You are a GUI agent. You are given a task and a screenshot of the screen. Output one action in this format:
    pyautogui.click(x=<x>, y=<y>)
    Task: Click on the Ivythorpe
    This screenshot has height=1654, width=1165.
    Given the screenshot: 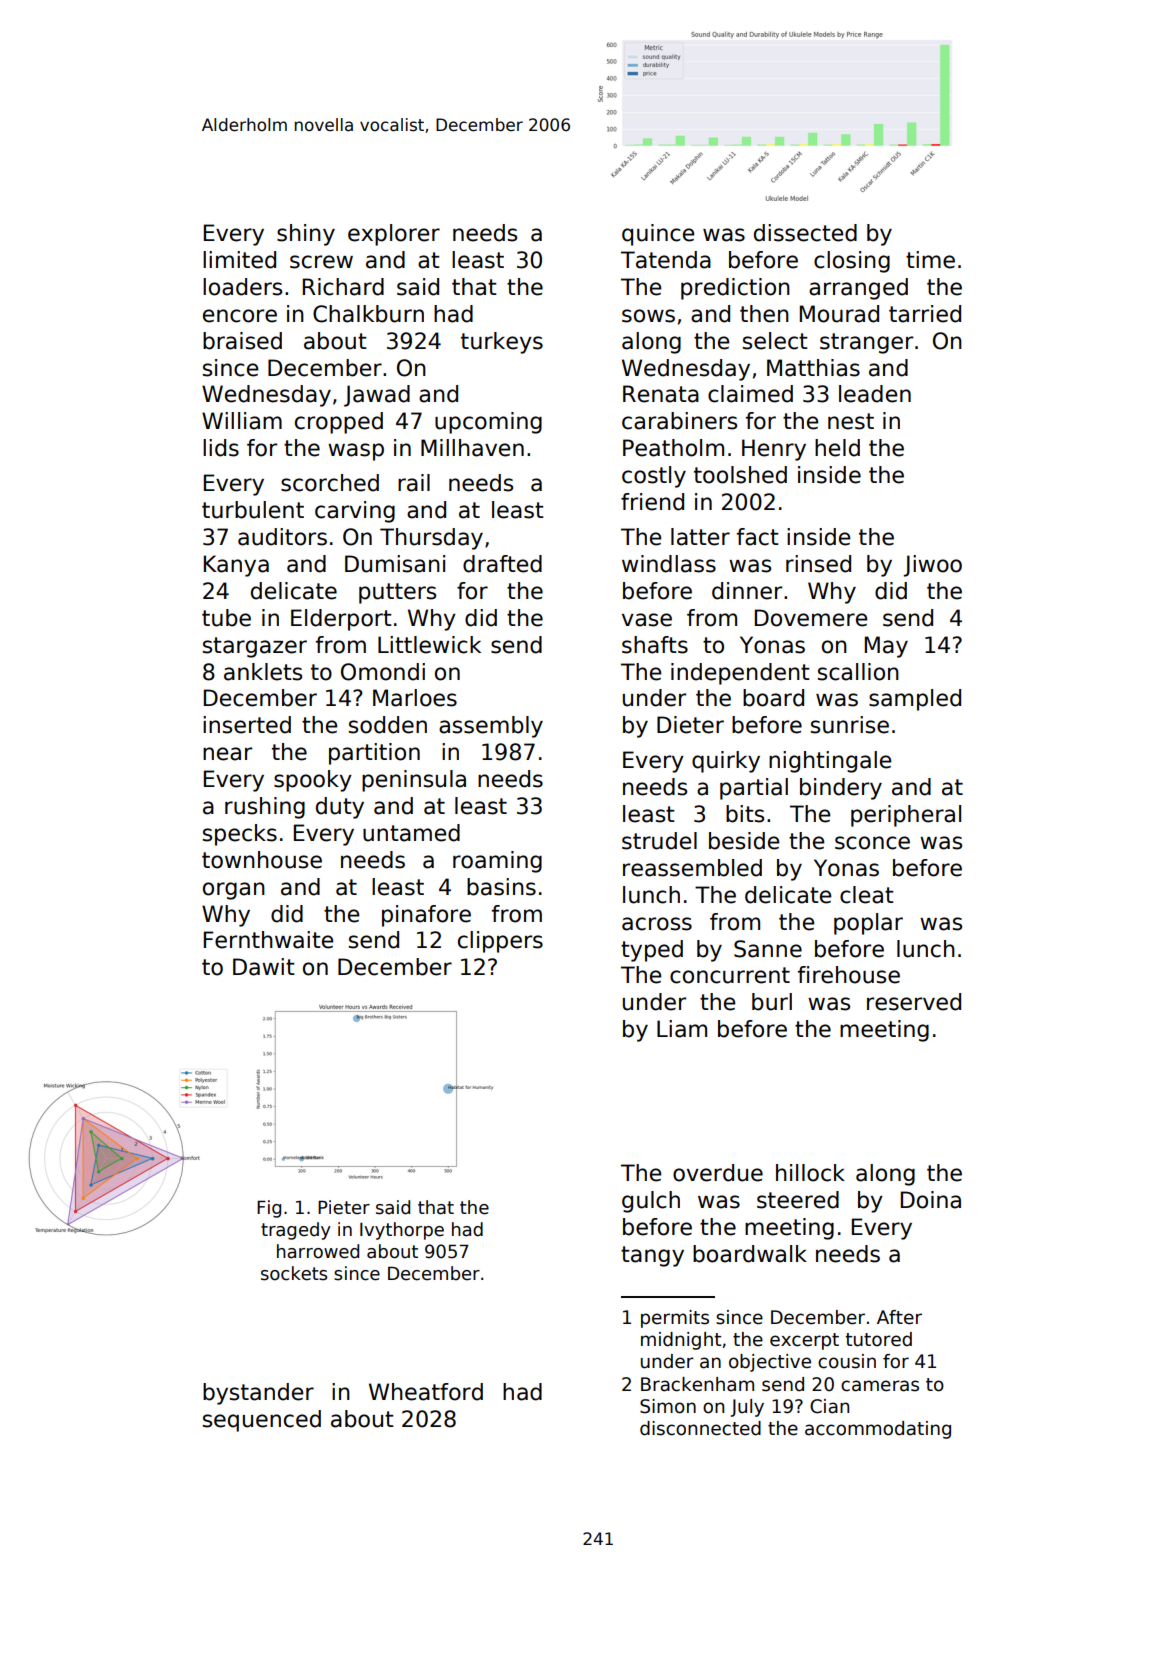 What is the action you would take?
    pyautogui.click(x=402, y=1231)
